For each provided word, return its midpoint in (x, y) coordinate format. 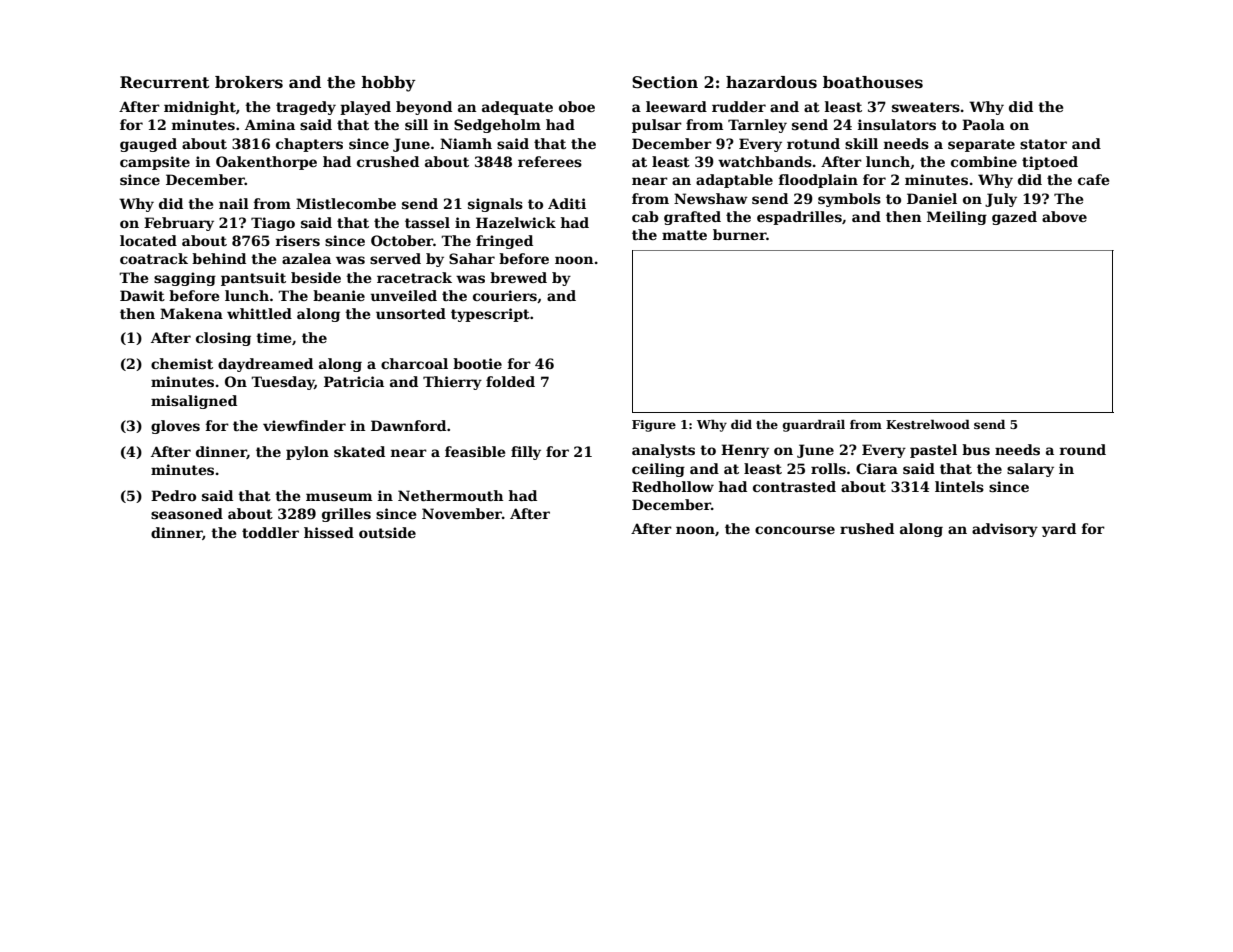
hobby (389, 84)
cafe (1093, 179)
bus (976, 449)
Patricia (354, 381)
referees (550, 161)
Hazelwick (516, 222)
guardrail (814, 425)
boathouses (873, 82)
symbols (849, 200)
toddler (270, 532)
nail (234, 203)
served (395, 258)
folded (510, 381)
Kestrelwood (928, 424)
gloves (175, 427)
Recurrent (164, 82)
